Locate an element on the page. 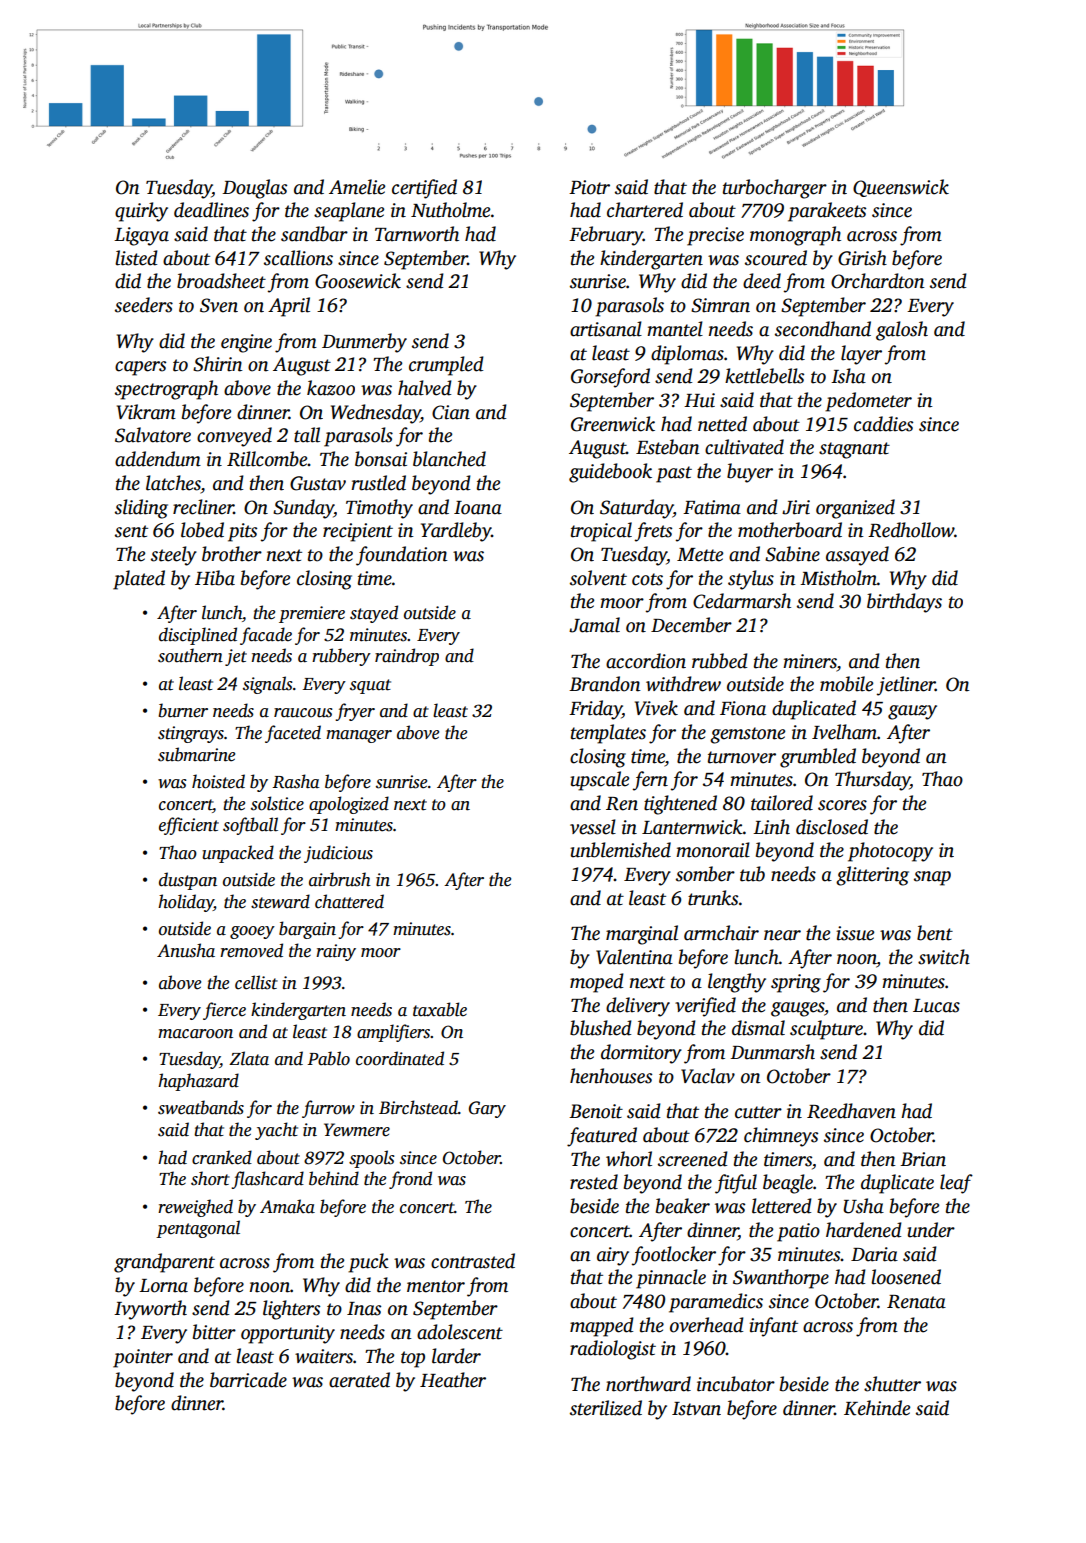  Piotr is located at coordinates (589, 187).
